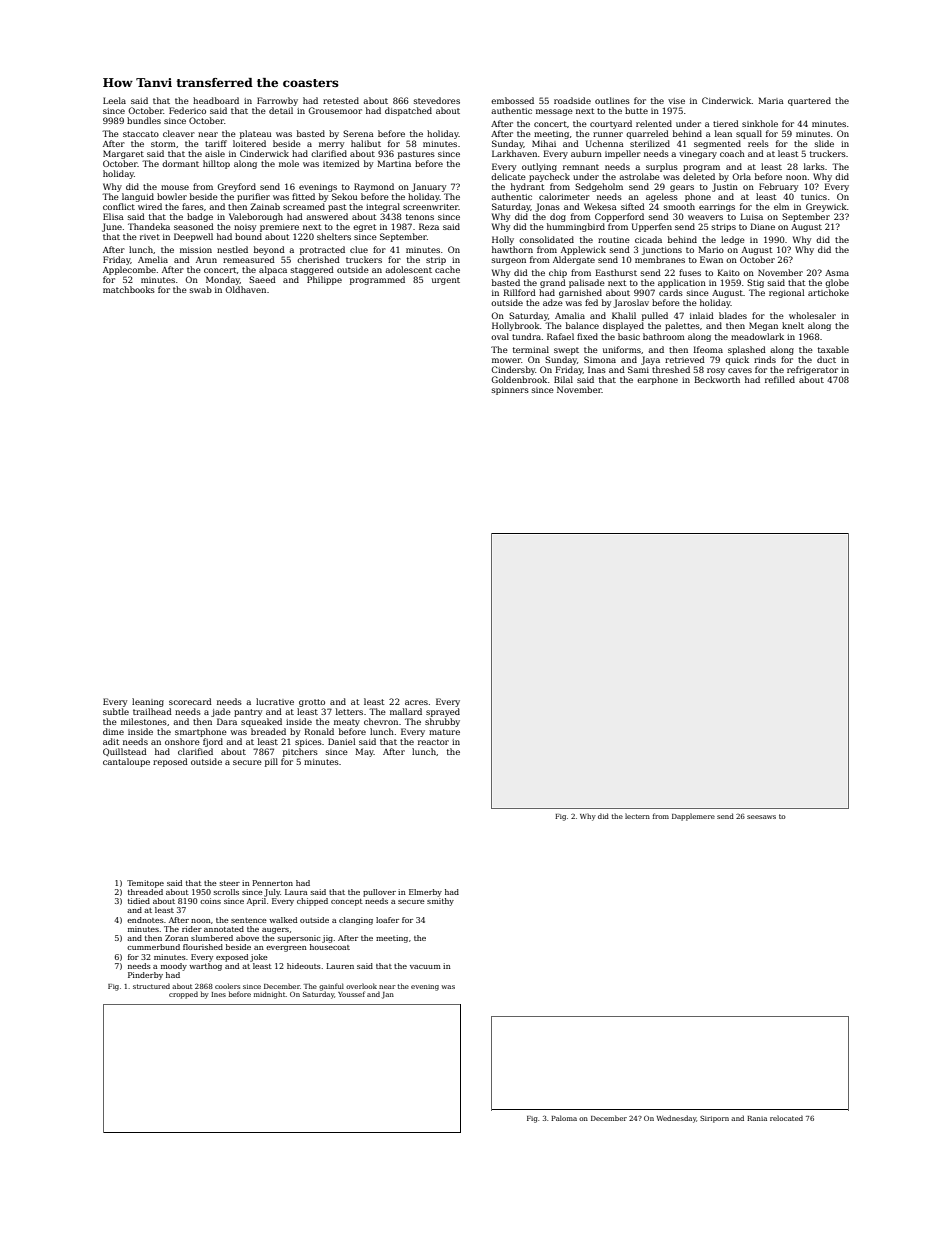 This screenshot has width=952, height=1233. What do you see at coordinates (676, 101) in the screenshot?
I see `vise` at bounding box center [676, 101].
